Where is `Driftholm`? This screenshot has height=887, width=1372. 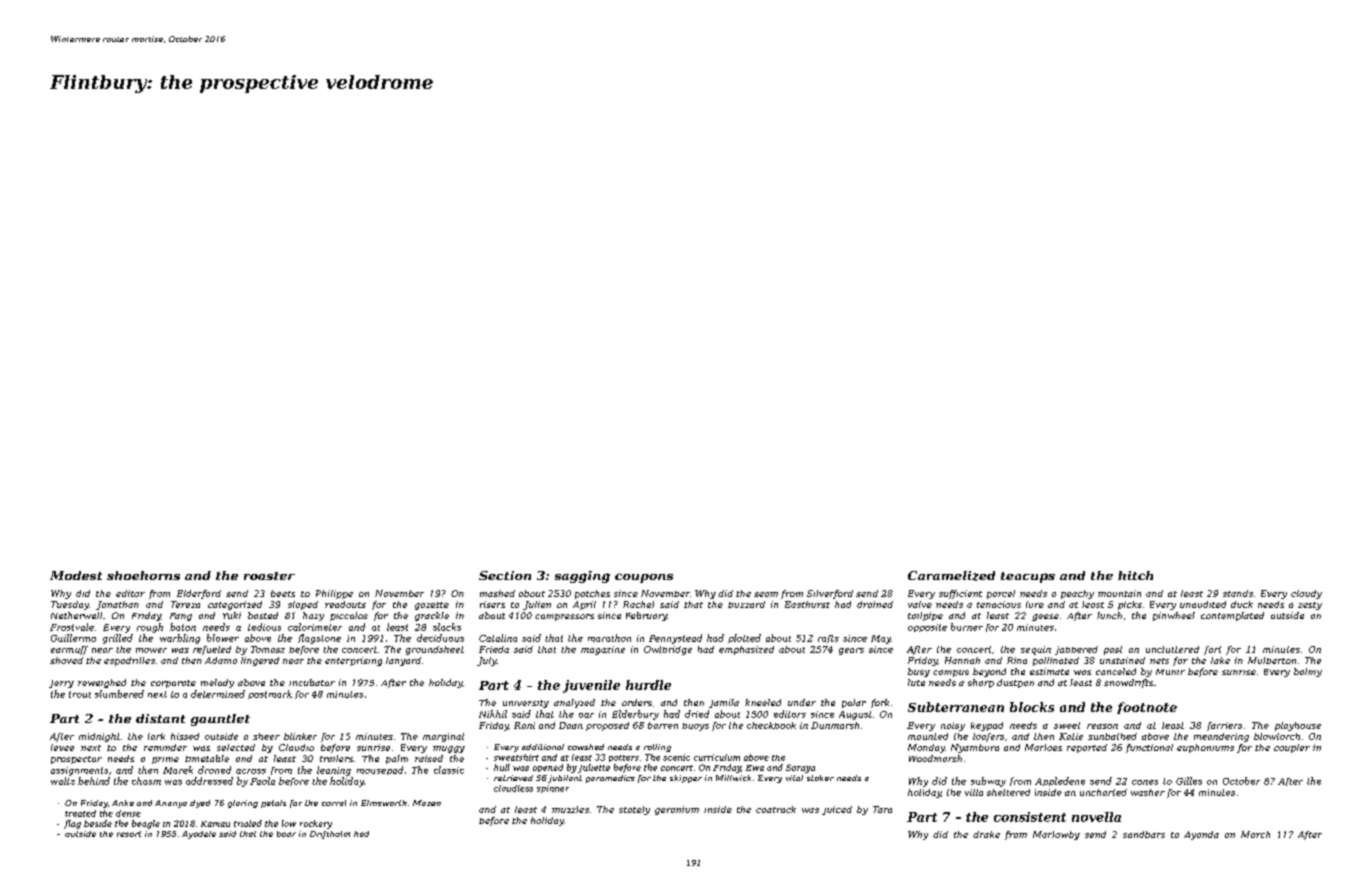
Driftholm is located at coordinates (330, 835).
